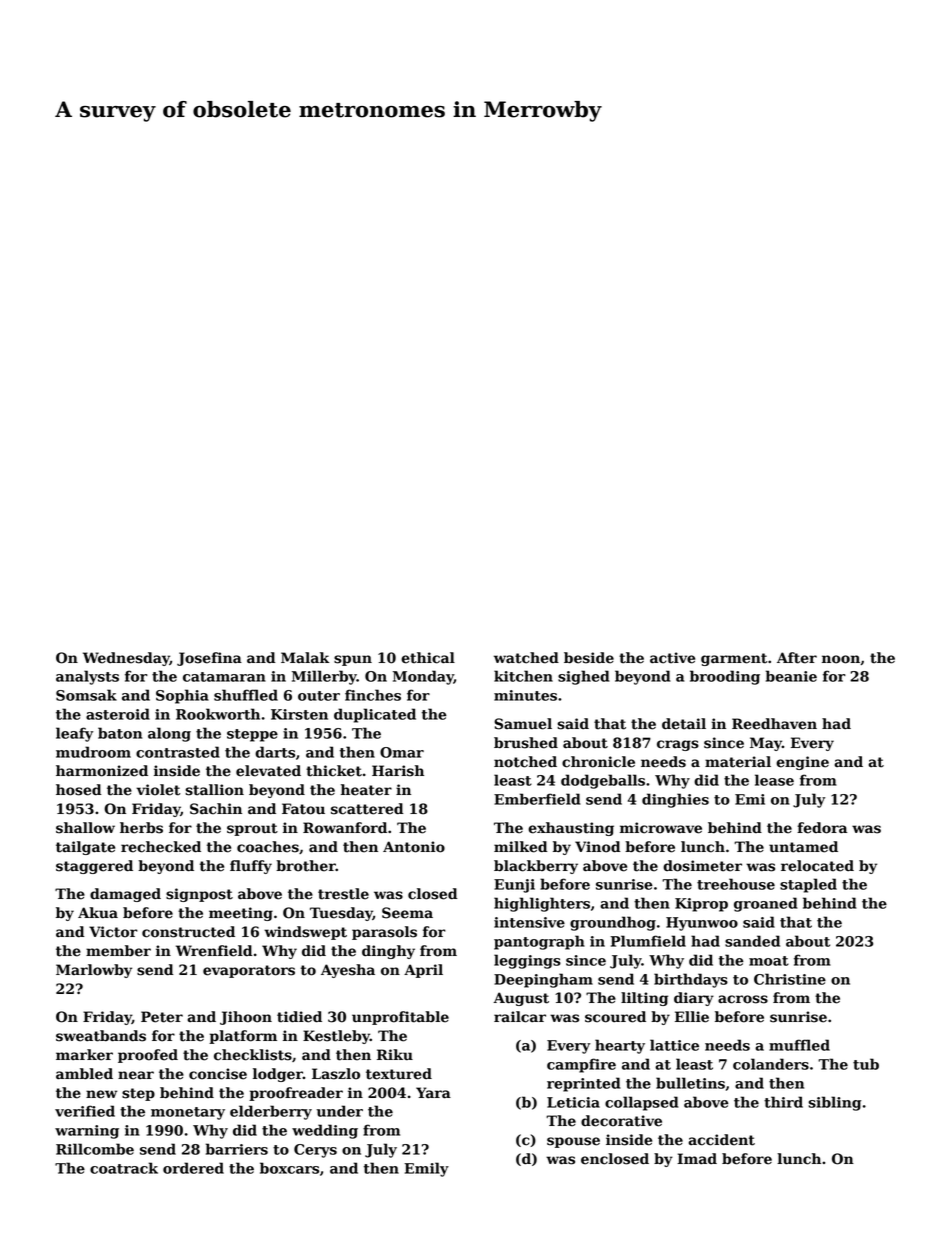 The height and width of the image is (1233, 952). I want to click on Marlowby, so click(94, 971).
